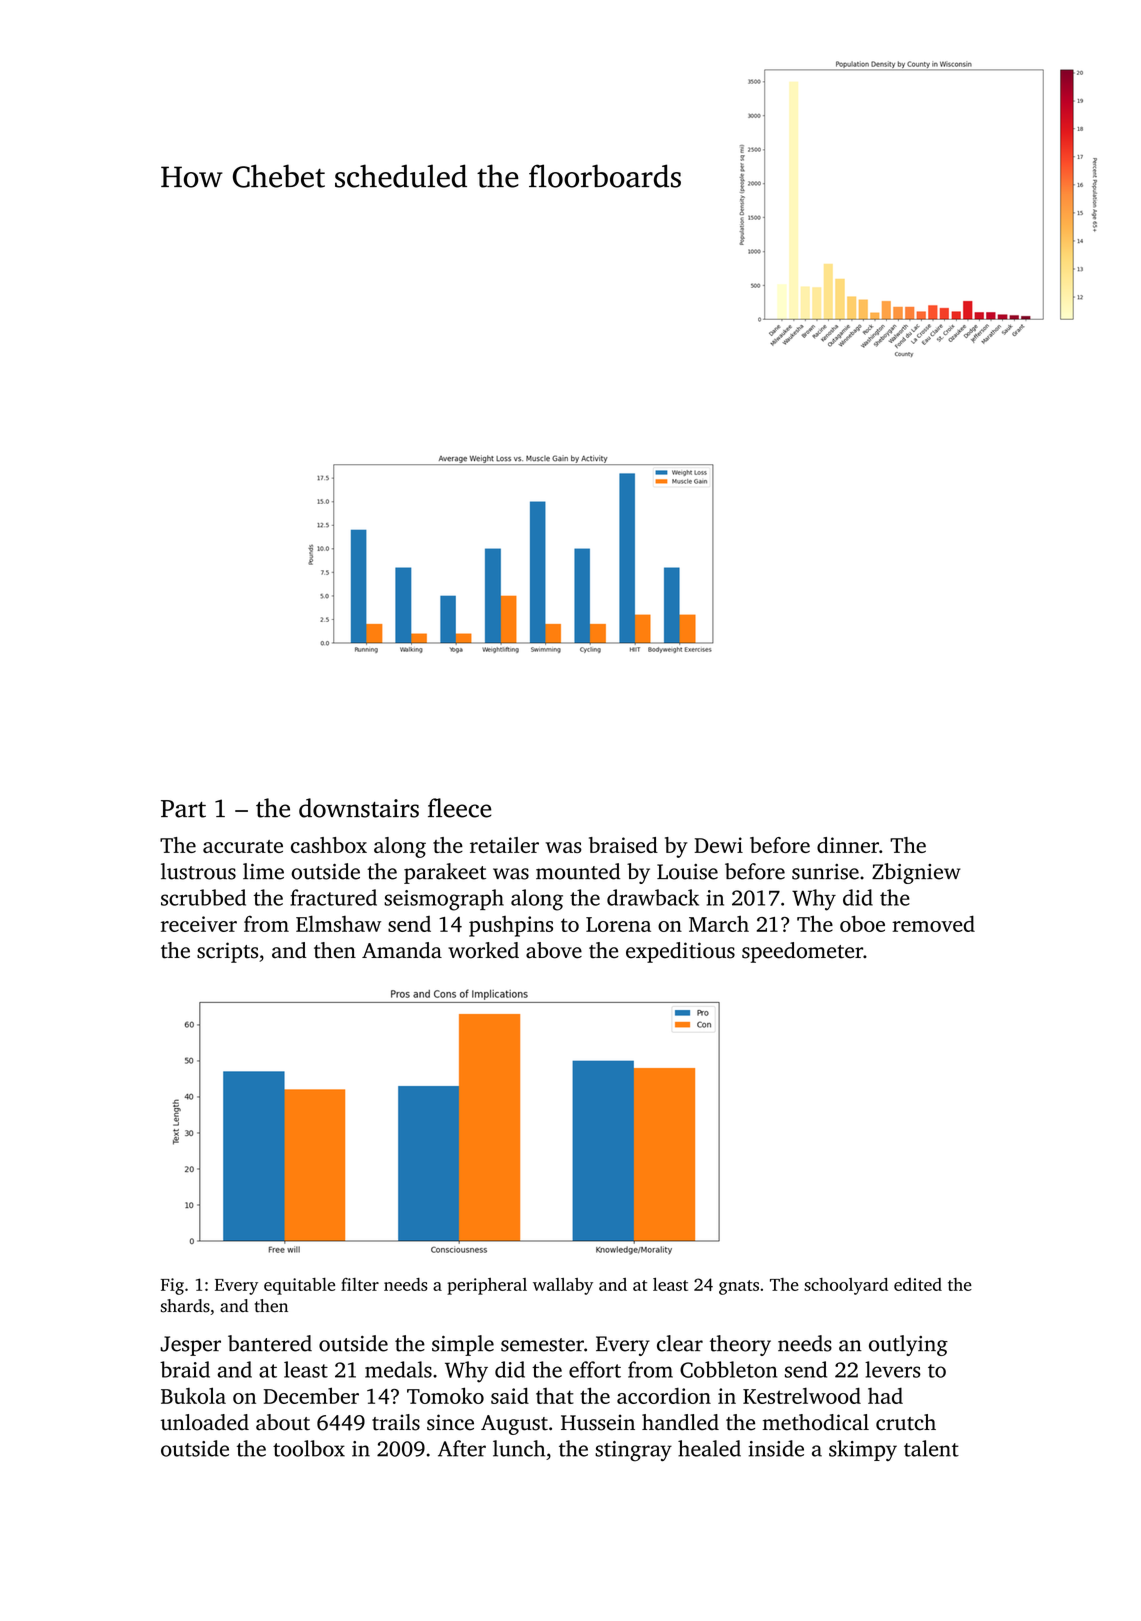 The width and height of the document is (1141, 1621). I want to click on filter, so click(360, 1284).
